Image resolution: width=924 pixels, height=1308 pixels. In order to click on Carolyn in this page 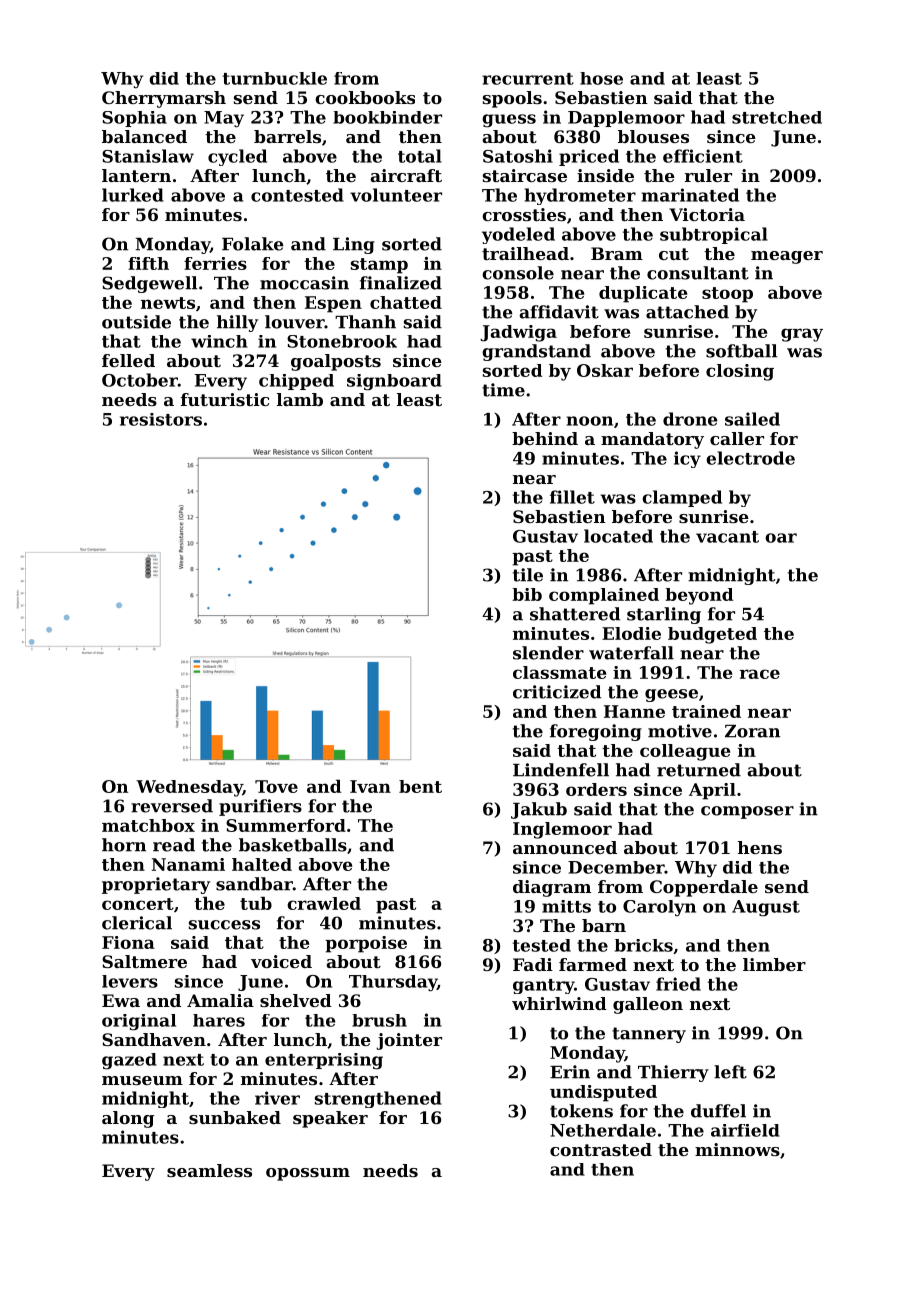, I will do `click(659, 908)`.
